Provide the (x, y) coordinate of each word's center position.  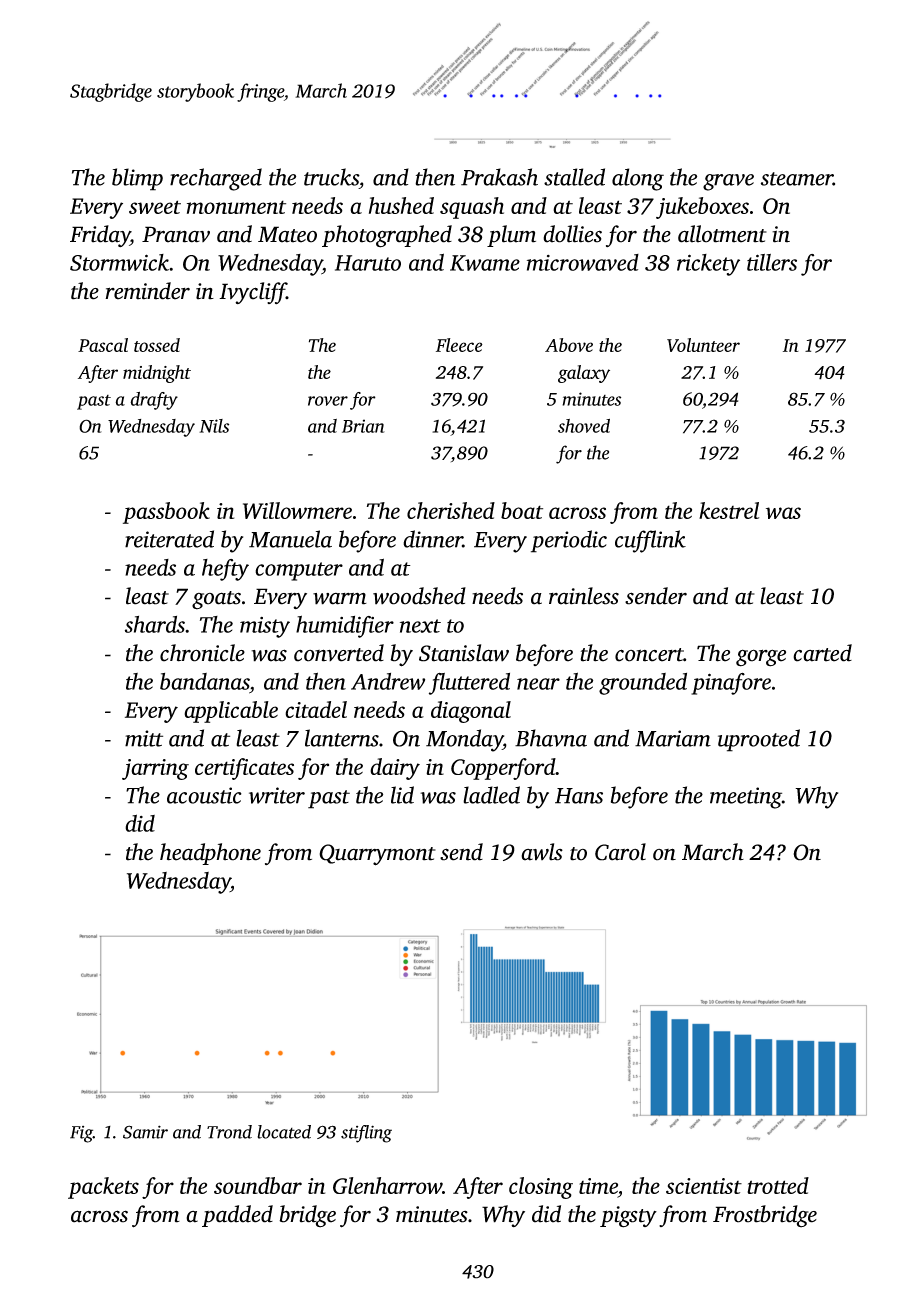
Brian (363, 426)
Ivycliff (253, 293)
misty (265, 627)
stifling (366, 1134)
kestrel (729, 510)
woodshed (419, 596)
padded (237, 1216)
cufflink (650, 541)
